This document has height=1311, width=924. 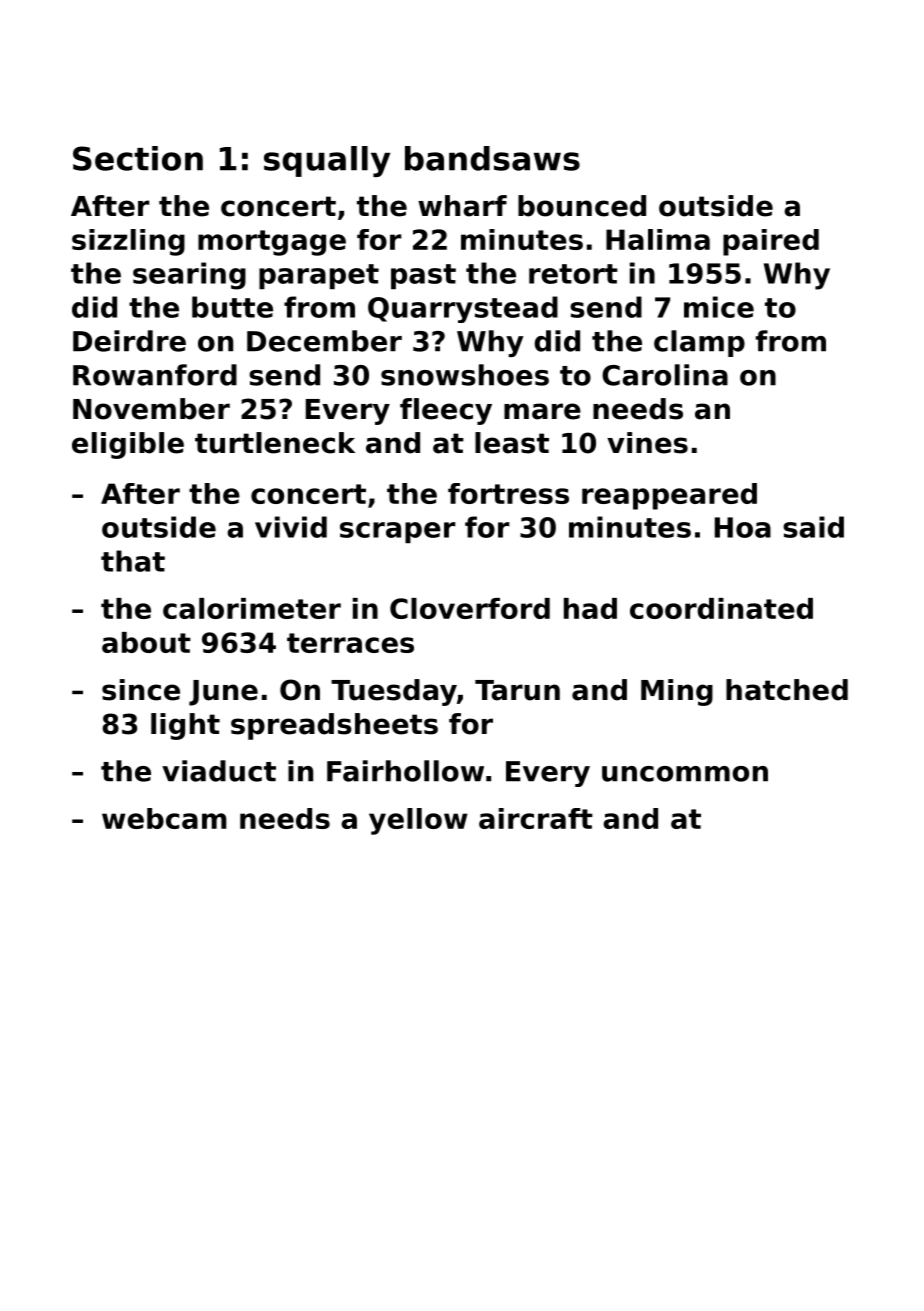 What do you see at coordinates (272, 243) in the document?
I see `mortgage` at bounding box center [272, 243].
